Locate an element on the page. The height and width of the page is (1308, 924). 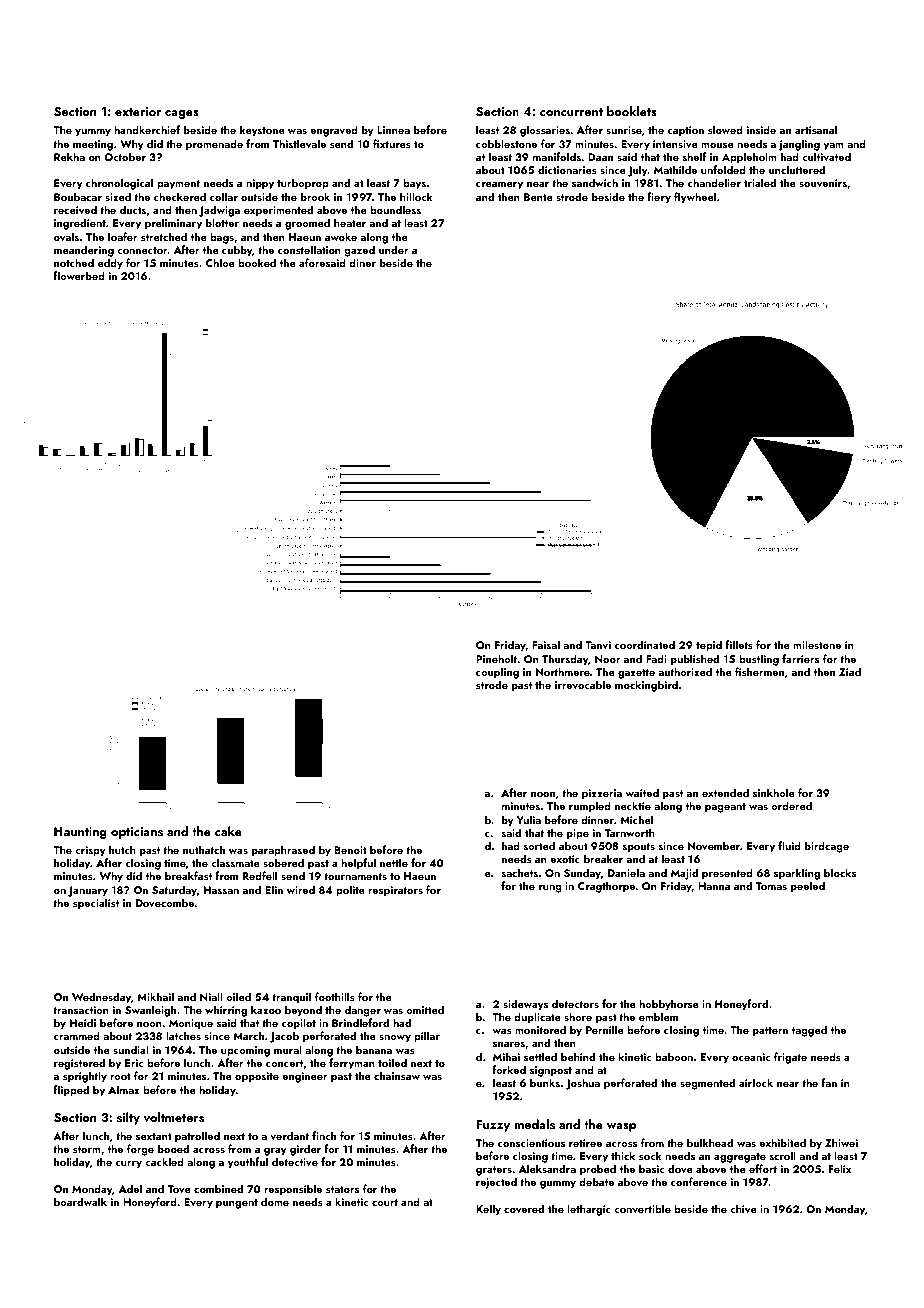
pungent is located at coordinates (237, 1204).
